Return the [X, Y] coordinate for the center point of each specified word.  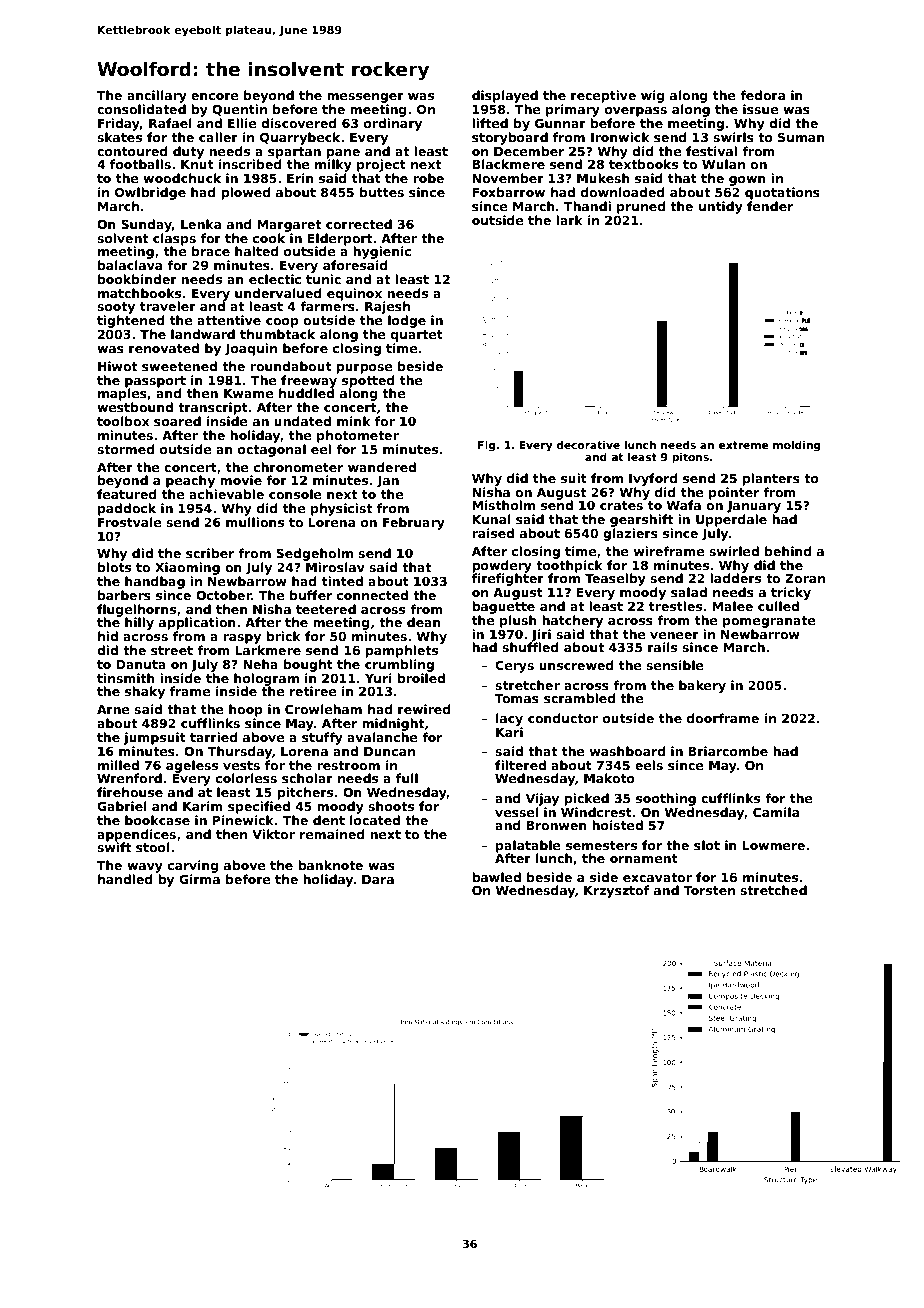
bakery [702, 686]
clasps [174, 239]
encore [215, 96]
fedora [762, 95]
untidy [721, 207]
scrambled [580, 698]
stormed [126, 449]
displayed [505, 96]
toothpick [569, 566]
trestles [675, 606]
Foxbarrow [508, 192]
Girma [199, 879]
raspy [242, 639]
